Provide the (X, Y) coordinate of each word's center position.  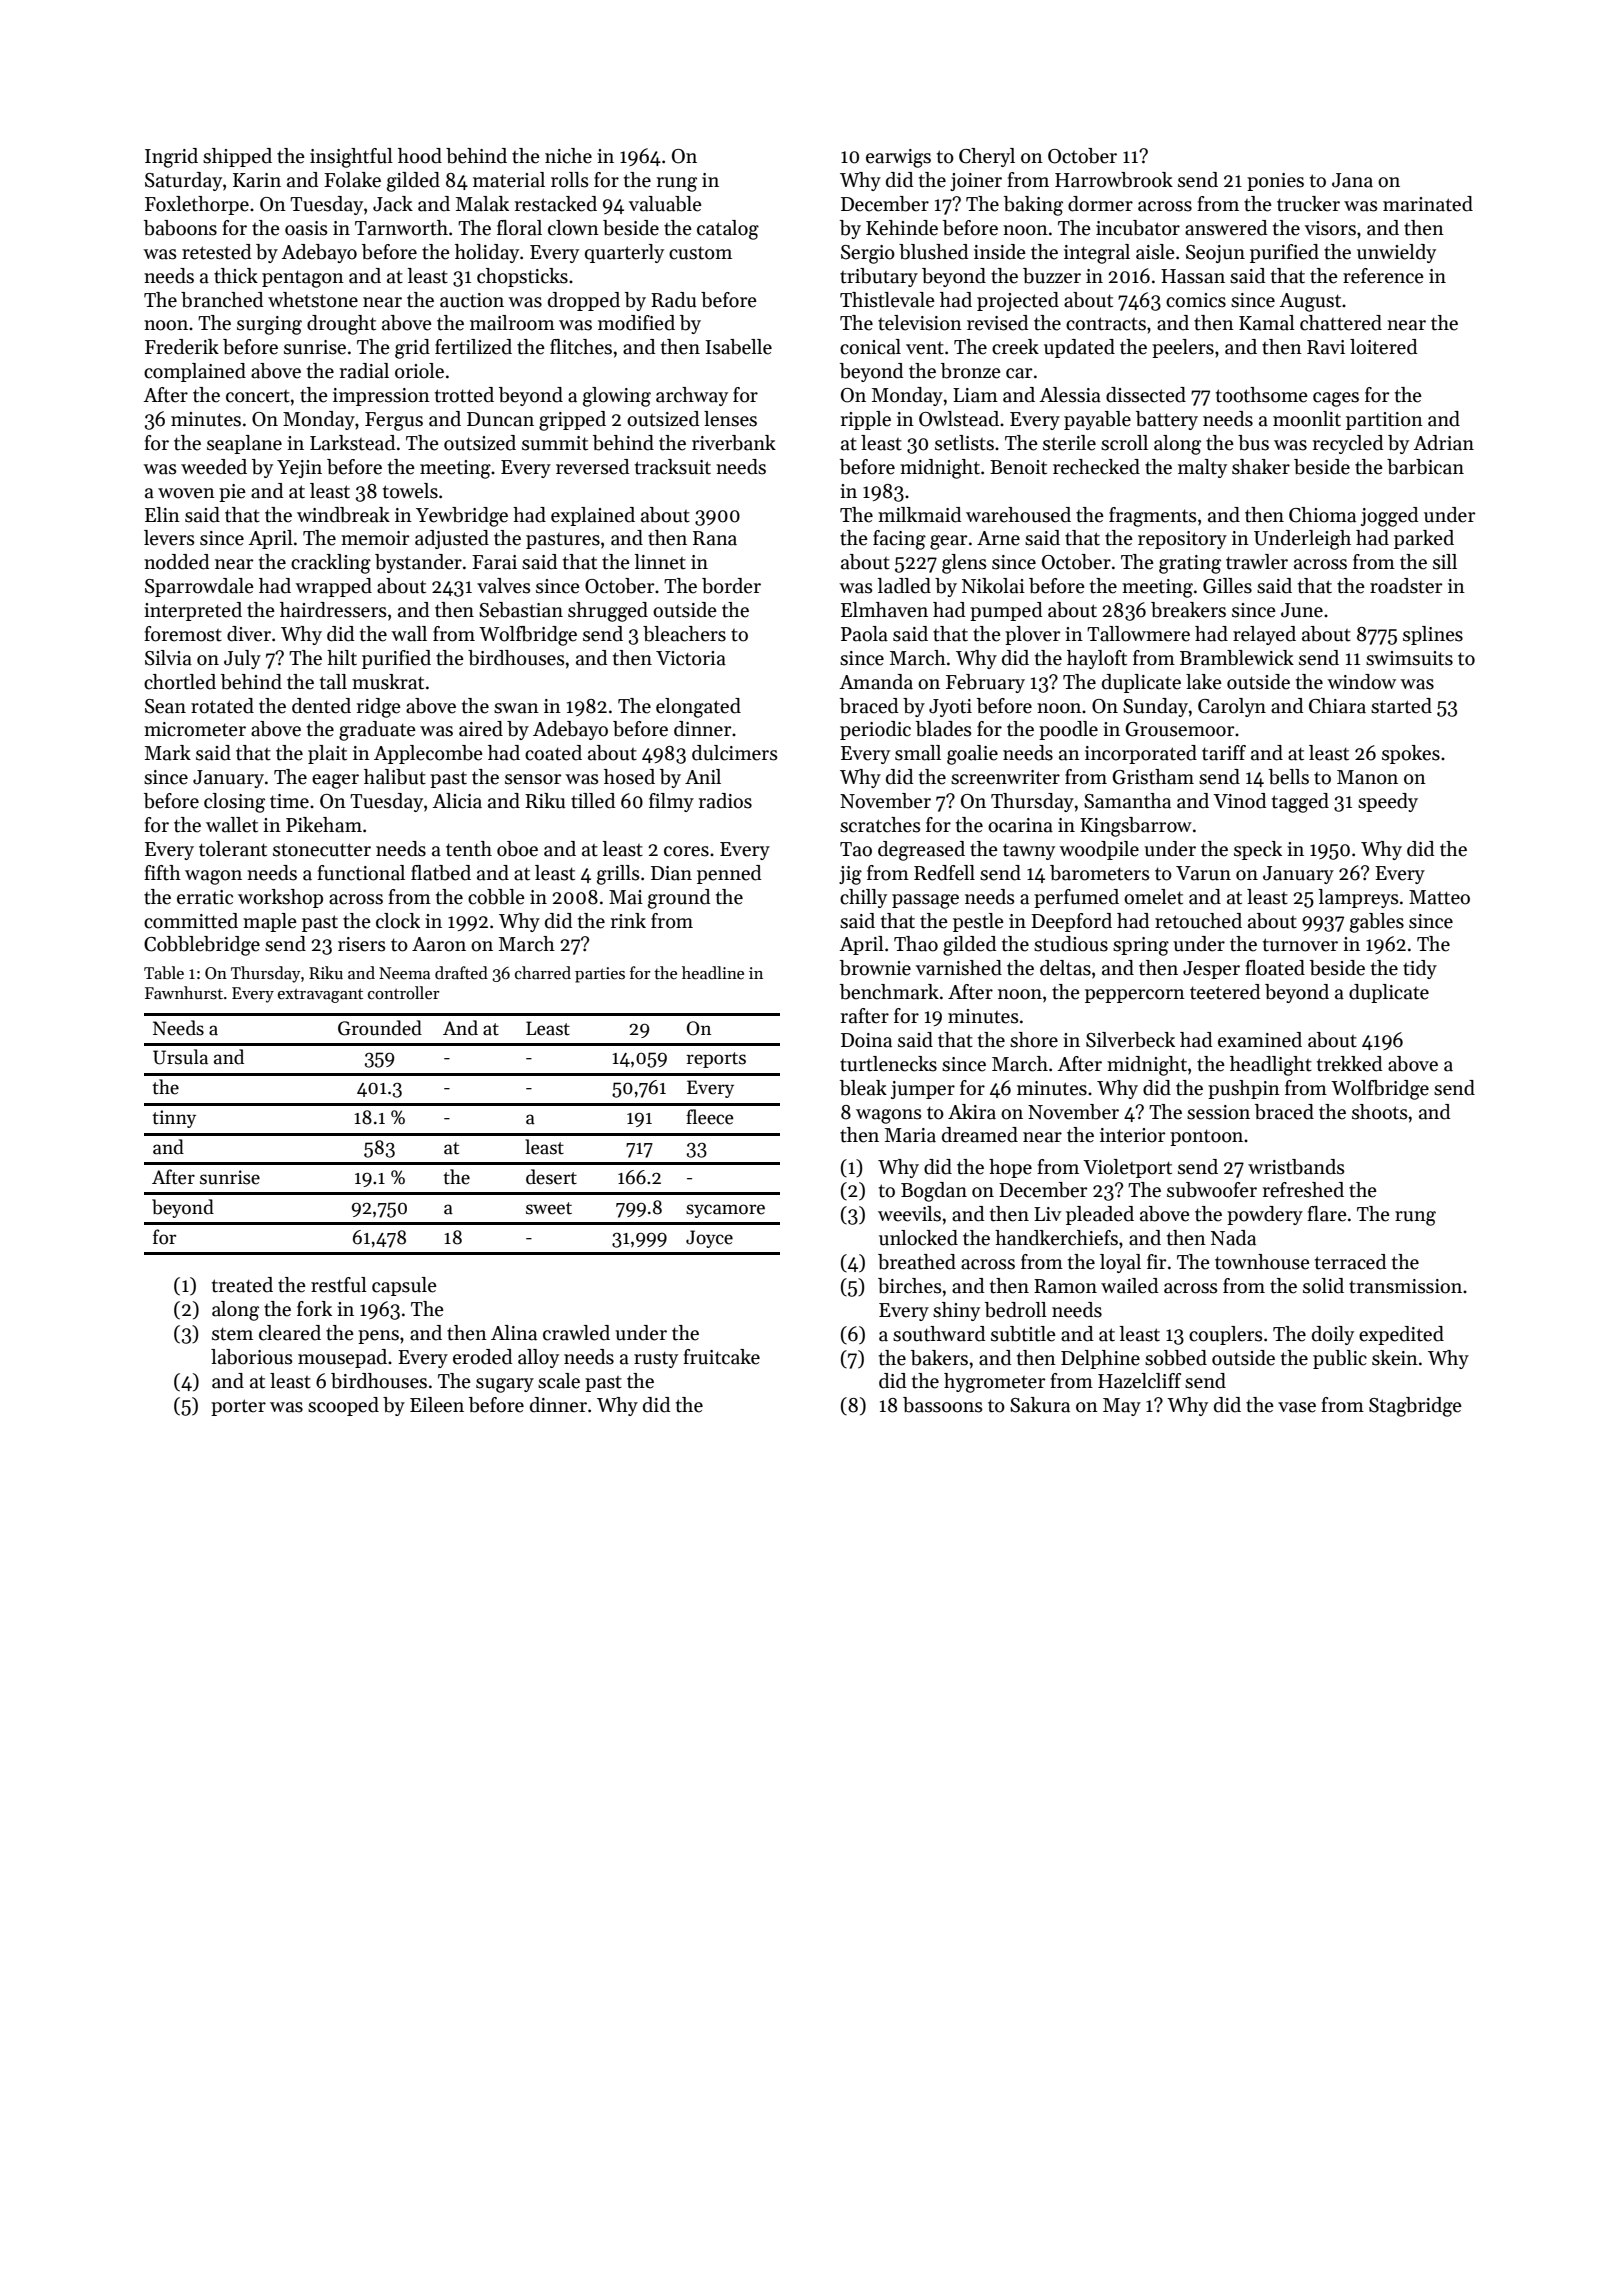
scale (559, 1381)
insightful (351, 158)
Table (164, 973)
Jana (1352, 180)
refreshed (1303, 1190)
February (985, 683)
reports (716, 1060)
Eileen (437, 1405)
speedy (1388, 802)
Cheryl (987, 157)
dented (321, 706)
